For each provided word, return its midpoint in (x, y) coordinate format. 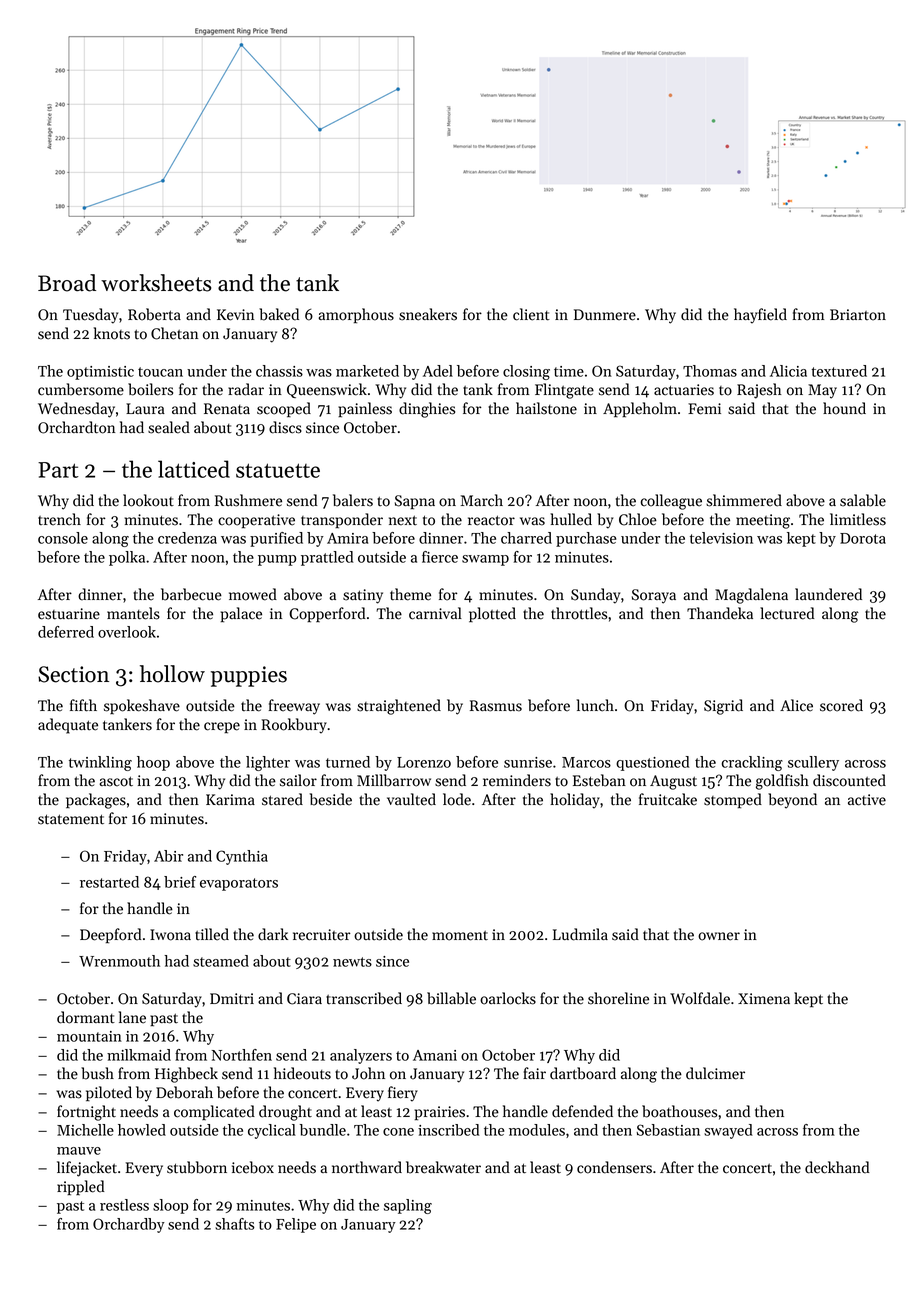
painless (365, 410)
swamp (485, 560)
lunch (595, 705)
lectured (787, 613)
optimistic (100, 373)
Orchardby (129, 1225)
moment (460, 936)
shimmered (744, 500)
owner (719, 936)
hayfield (760, 316)
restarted (109, 882)
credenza (187, 538)
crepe (222, 728)
